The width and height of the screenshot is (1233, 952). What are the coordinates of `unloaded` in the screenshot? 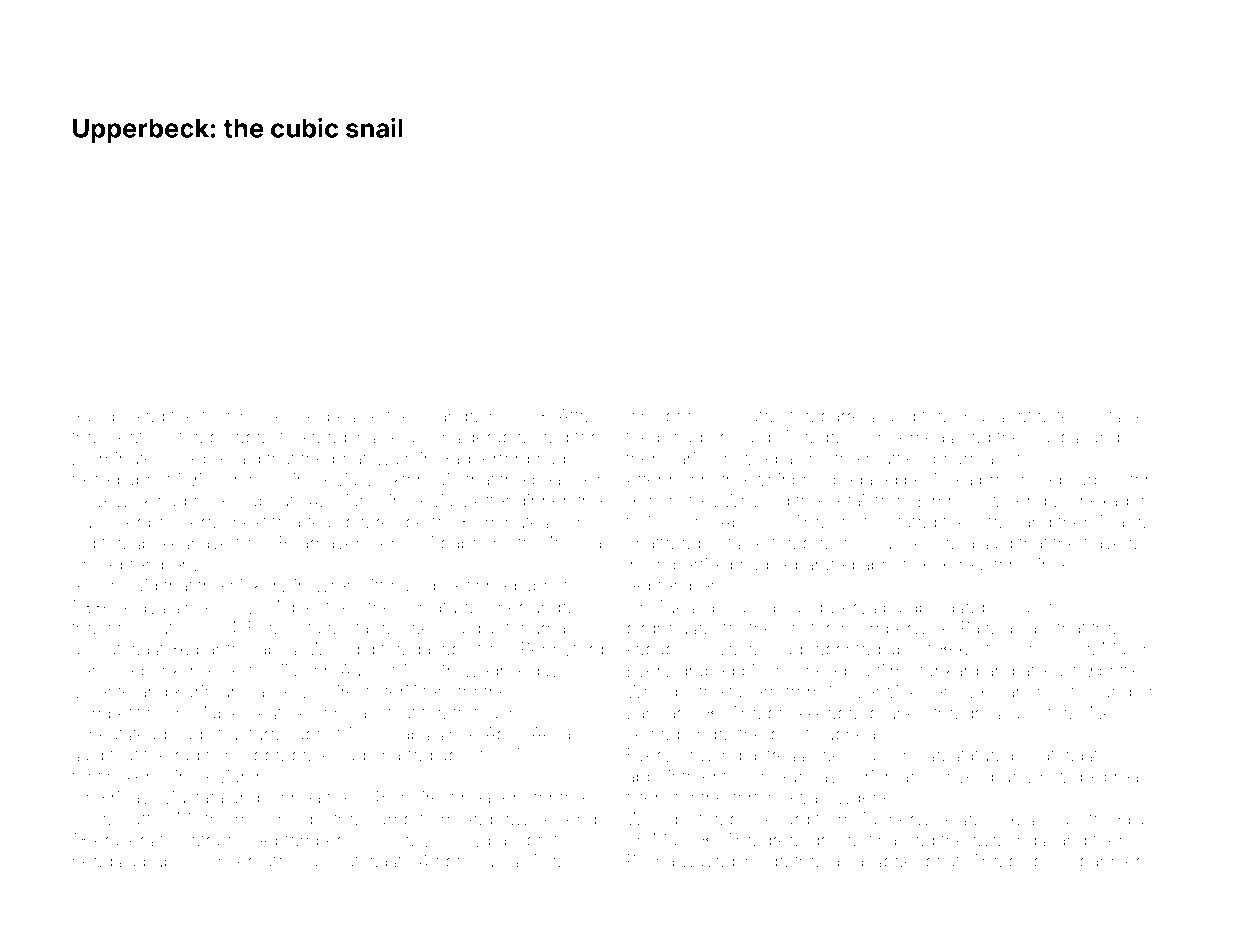 It's located at (259, 691).
